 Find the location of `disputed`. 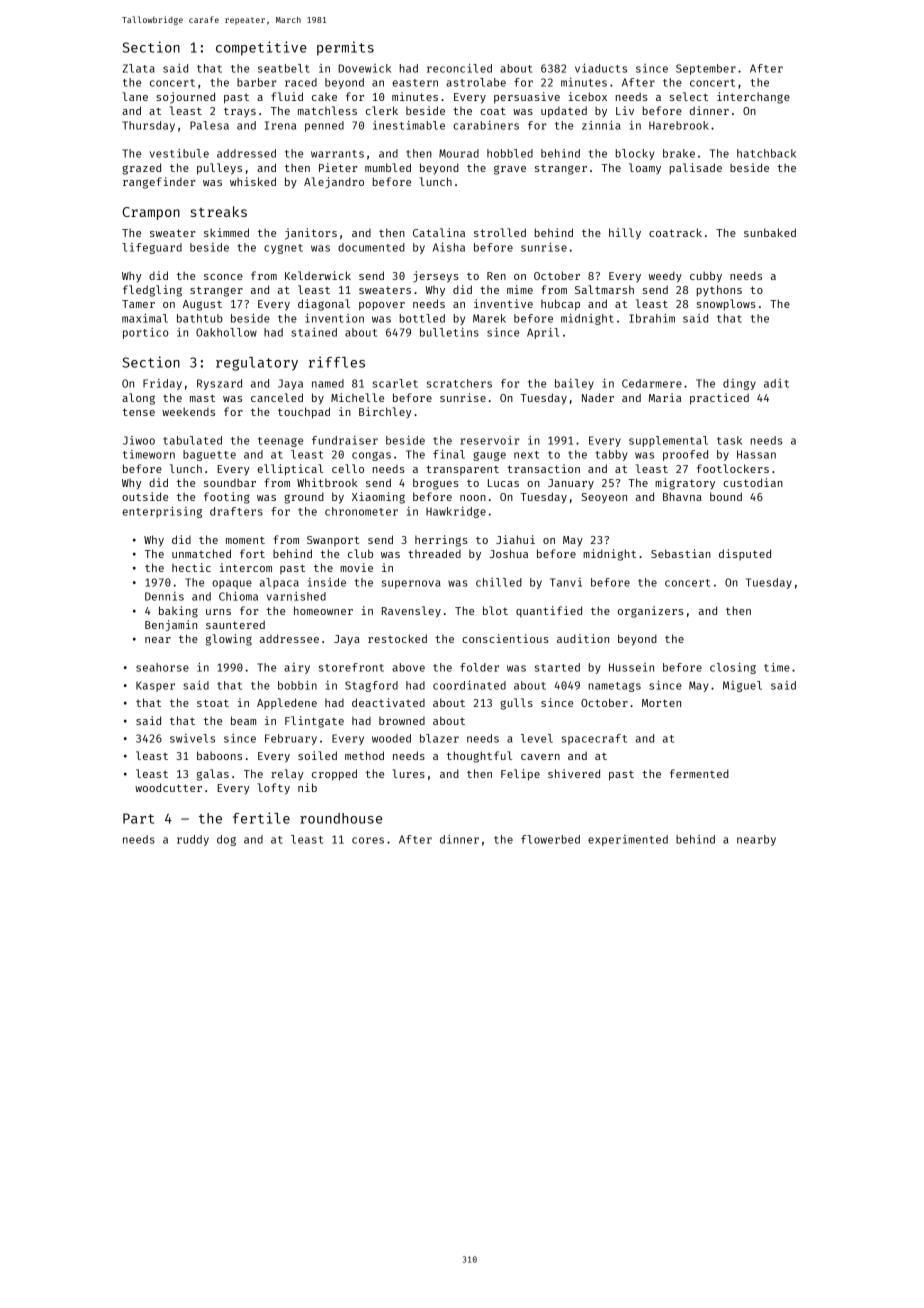

disputed is located at coordinates (745, 554).
